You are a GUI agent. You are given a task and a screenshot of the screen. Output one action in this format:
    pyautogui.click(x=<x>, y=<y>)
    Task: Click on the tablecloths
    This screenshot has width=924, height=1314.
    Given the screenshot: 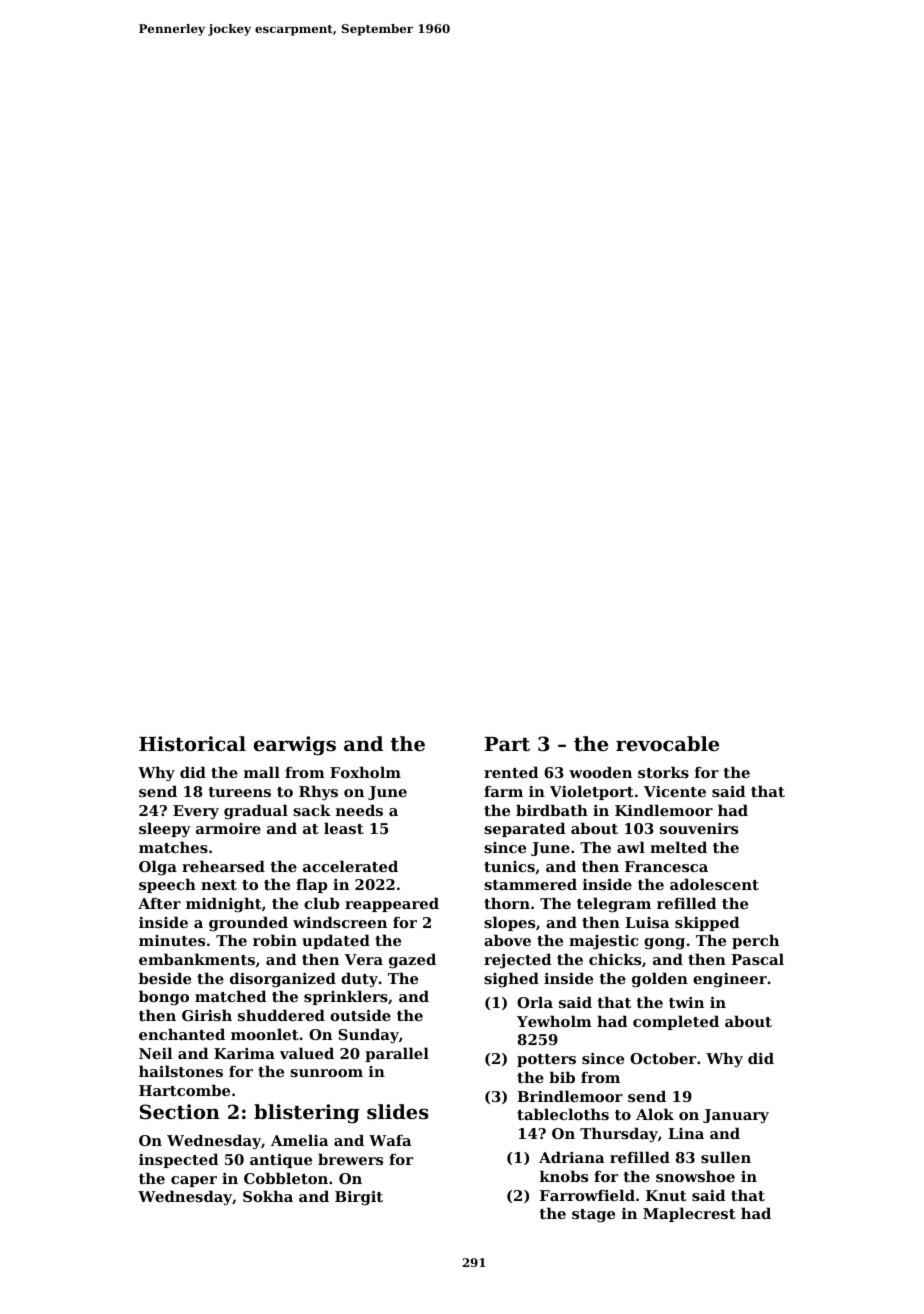 What is the action you would take?
    pyautogui.click(x=563, y=1114)
